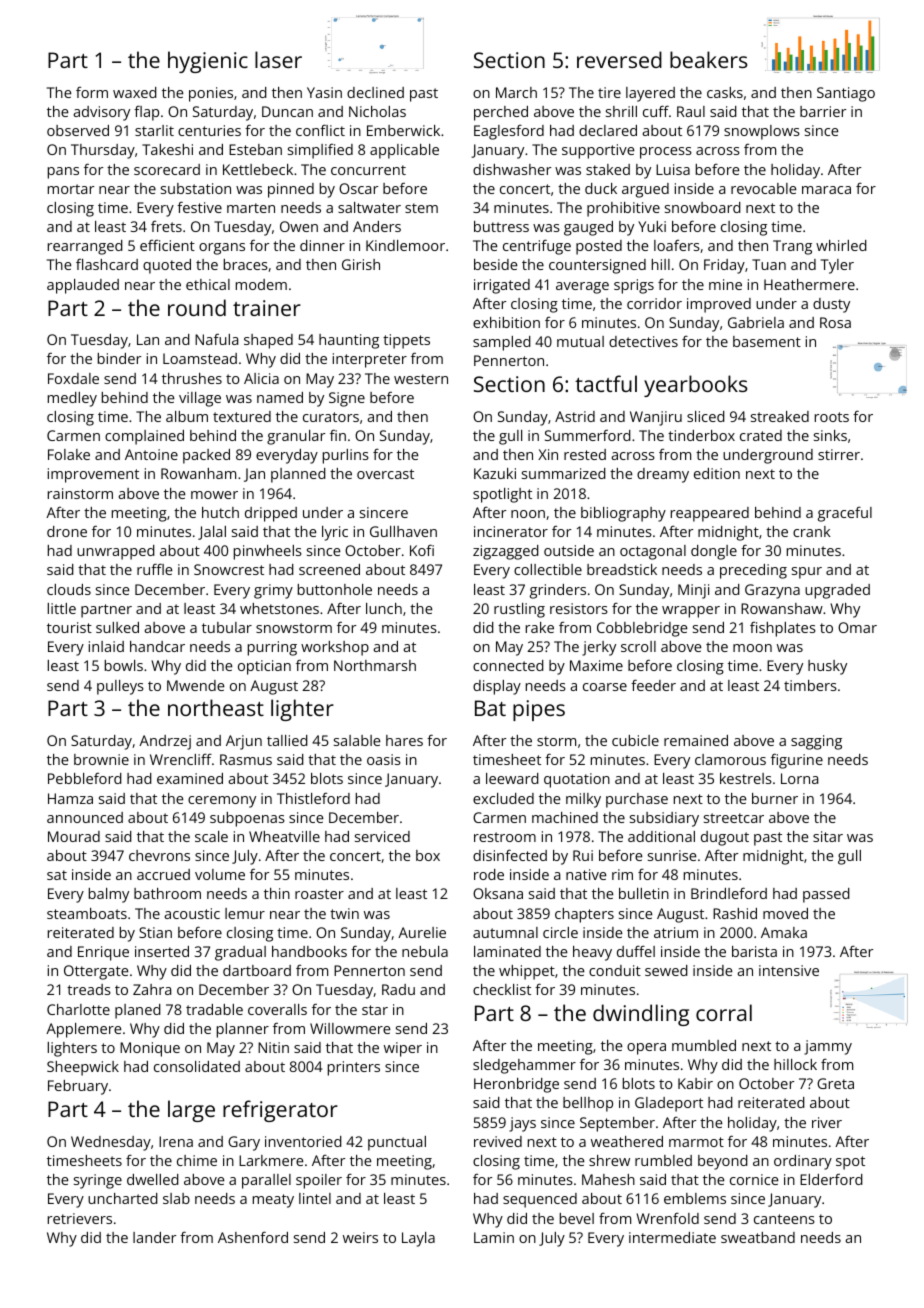  What do you see at coordinates (501, 113) in the image?
I see `perched` at bounding box center [501, 113].
